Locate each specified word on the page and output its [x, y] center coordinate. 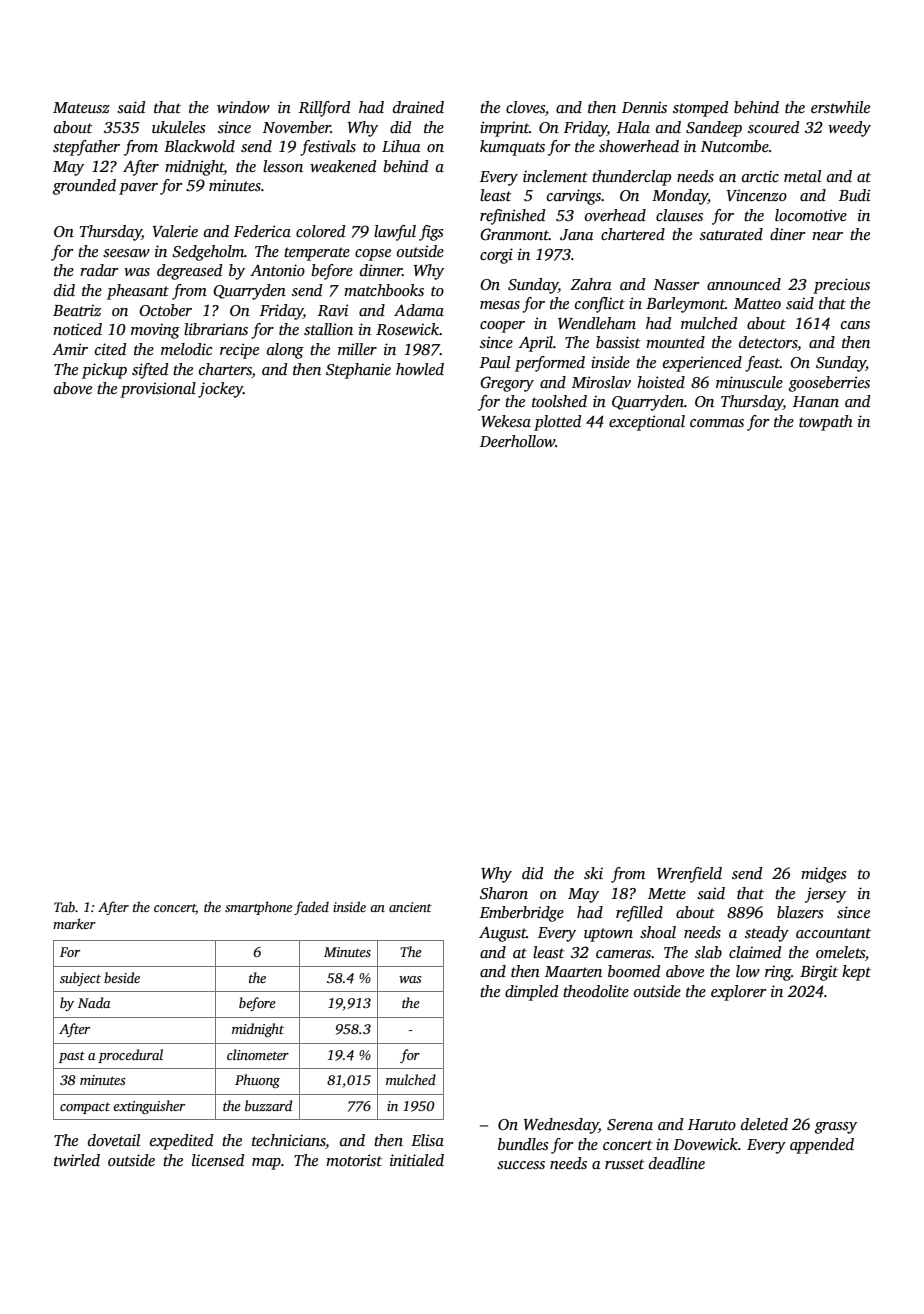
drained [418, 107]
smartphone [258, 908]
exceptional [647, 423]
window [243, 107]
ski [593, 873]
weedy [849, 129]
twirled [77, 1160]
